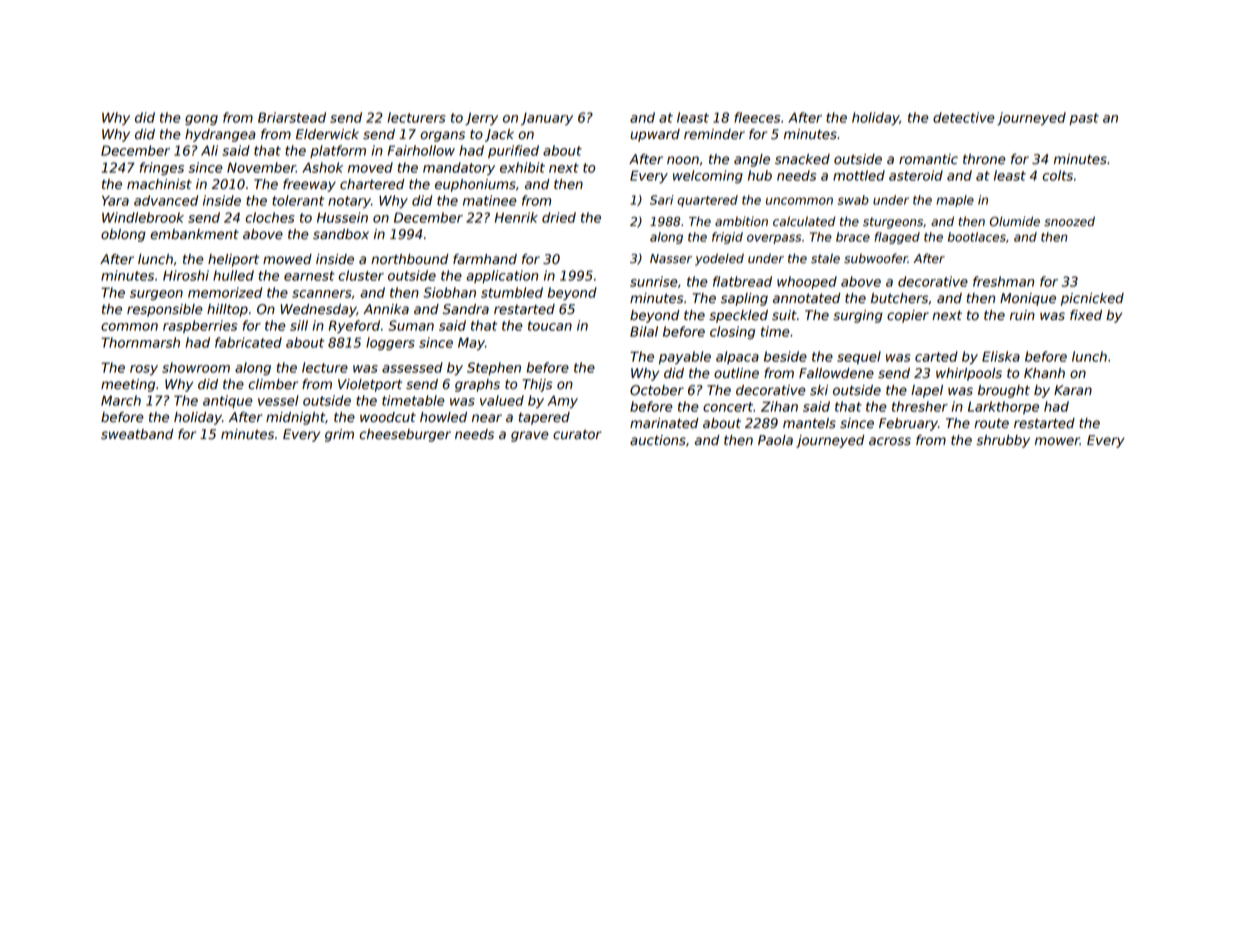 The height and width of the screenshot is (952, 1233). Describe the element at coordinates (1001, 356) in the screenshot. I see `Eliska` at that location.
